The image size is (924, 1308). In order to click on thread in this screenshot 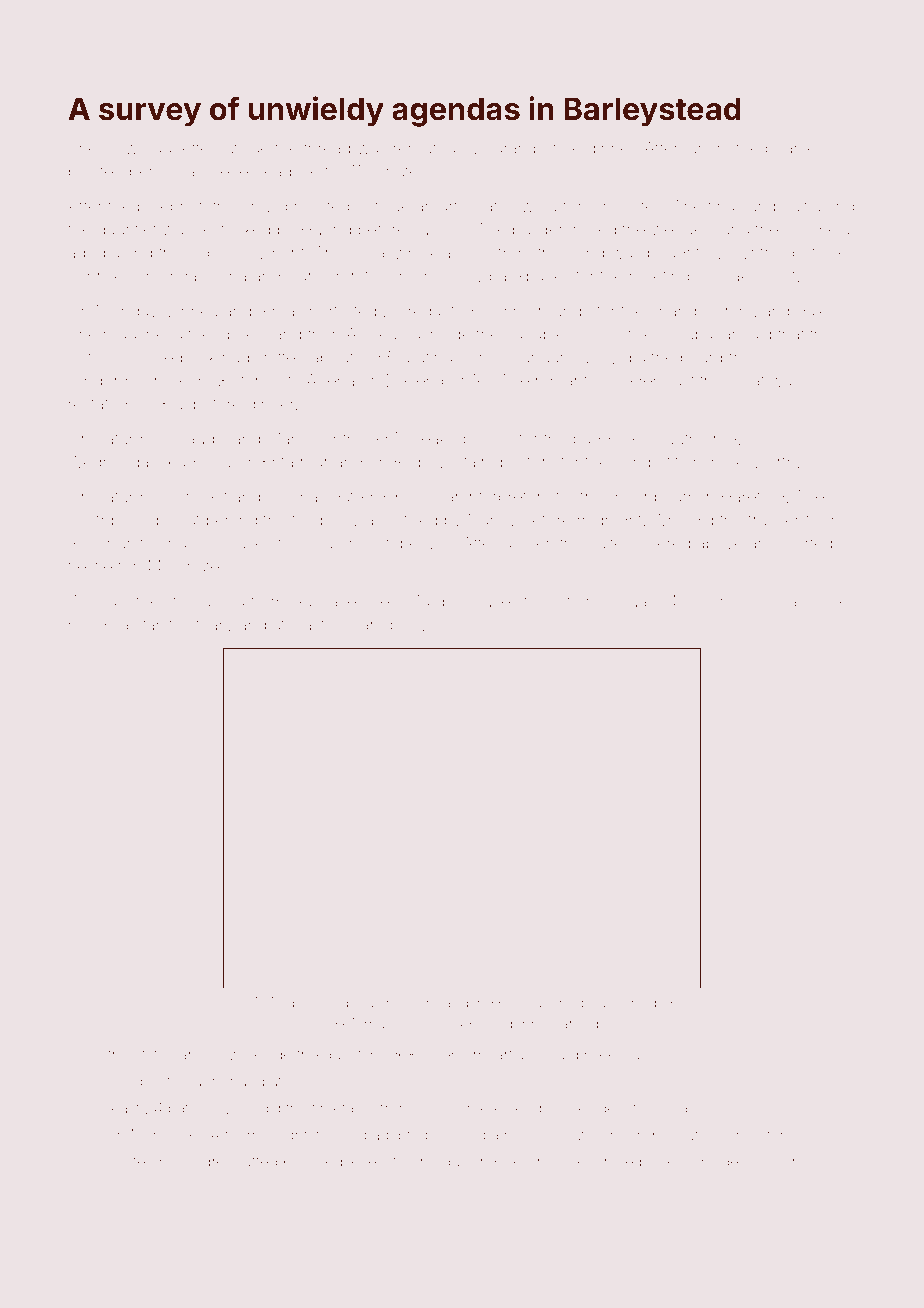, I will do `click(327, 148)`.
